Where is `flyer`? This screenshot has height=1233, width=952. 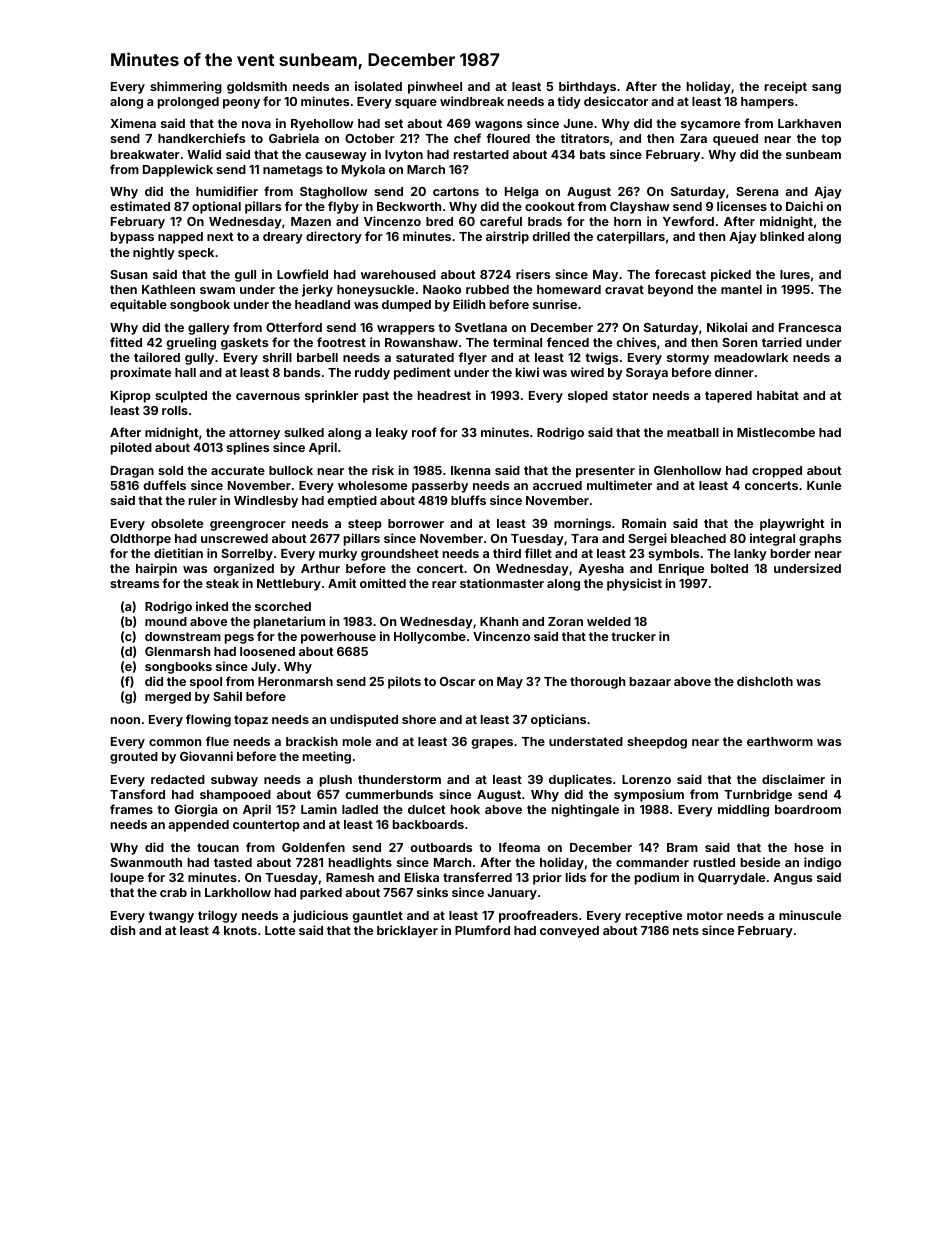
flyer is located at coordinates (472, 358).
